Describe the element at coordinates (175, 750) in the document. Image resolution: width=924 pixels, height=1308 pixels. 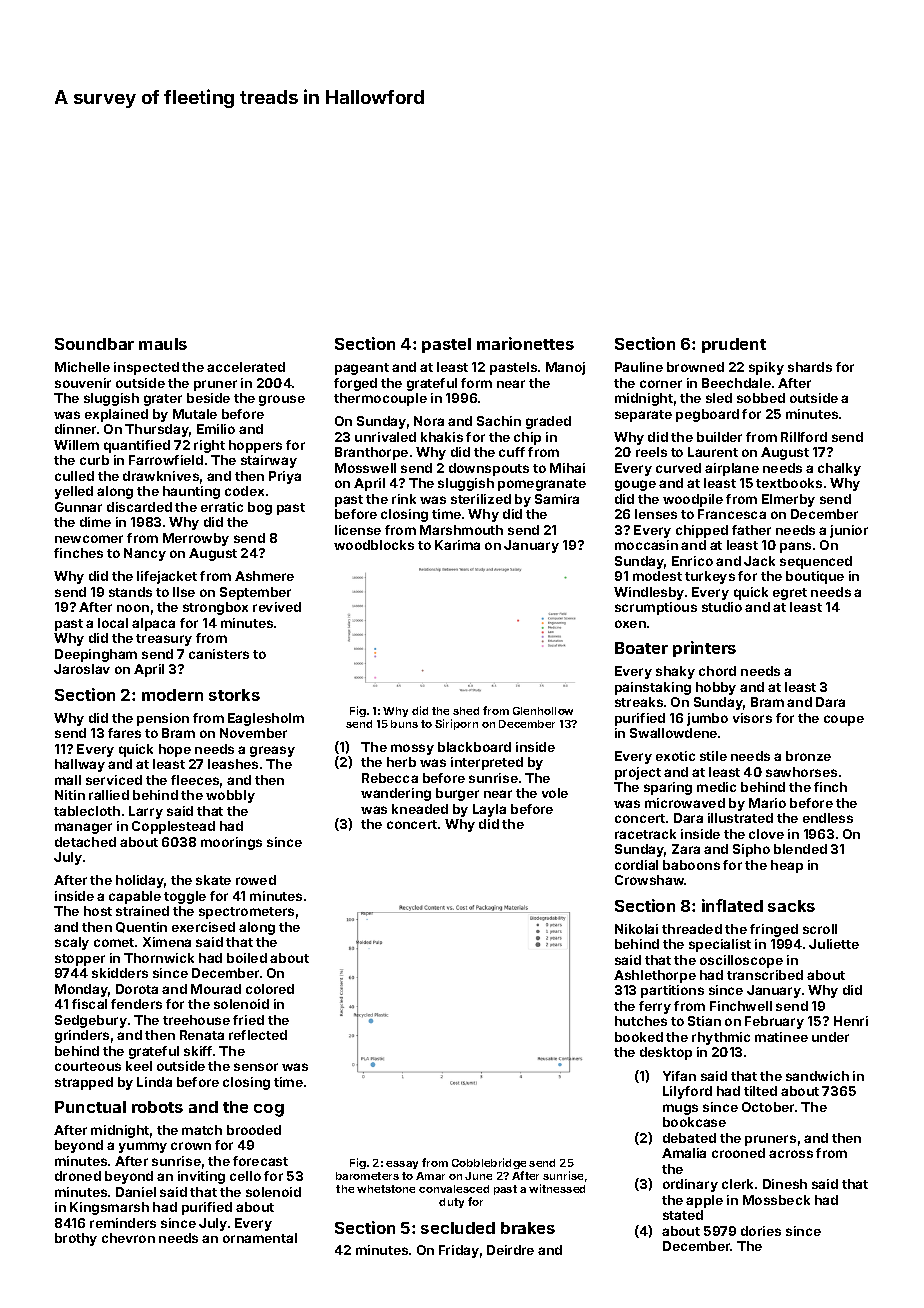
I see `hope` at that location.
